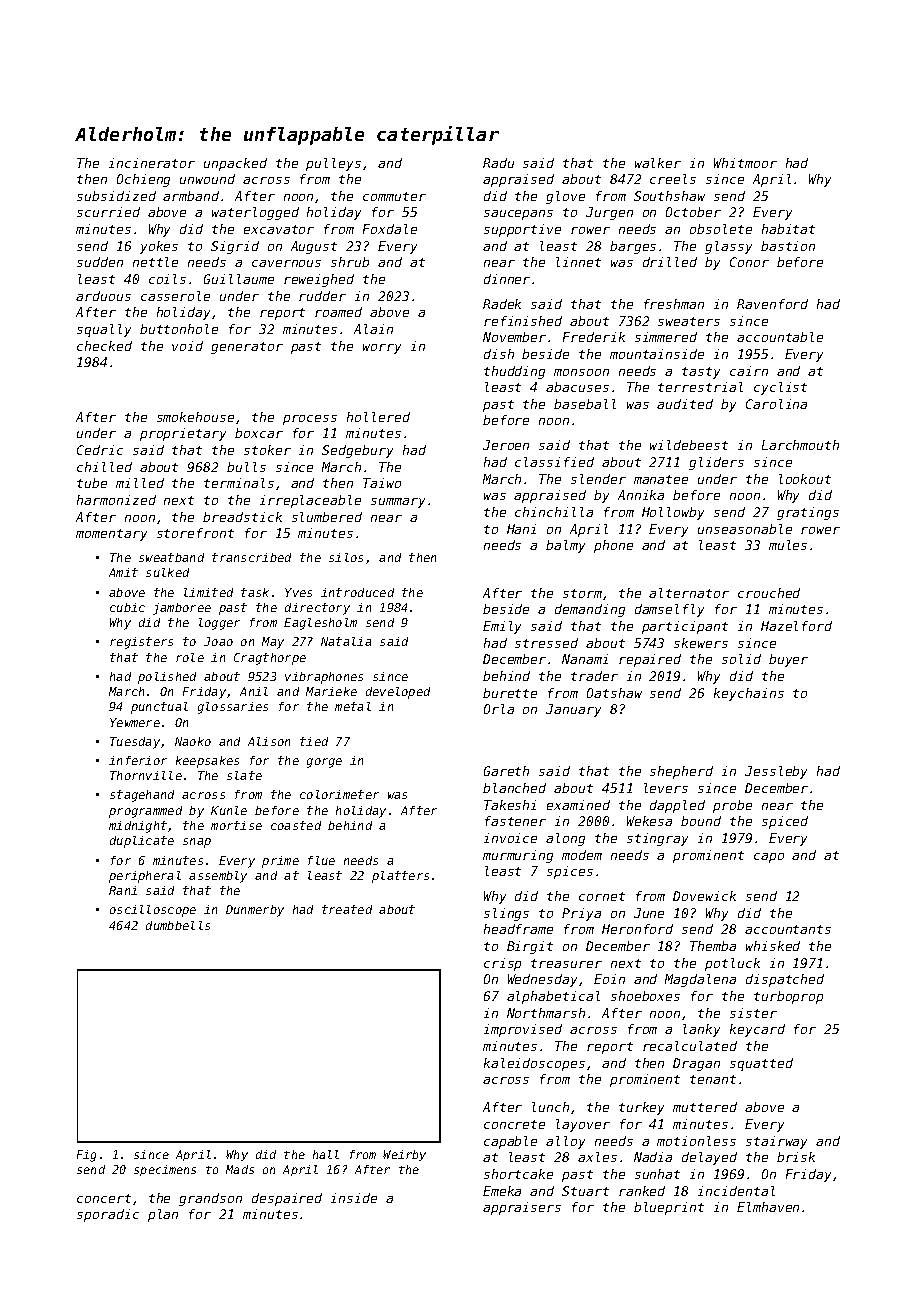 The width and height of the screenshot is (924, 1308). What do you see at coordinates (152, 163) in the screenshot?
I see `incinerator` at bounding box center [152, 163].
